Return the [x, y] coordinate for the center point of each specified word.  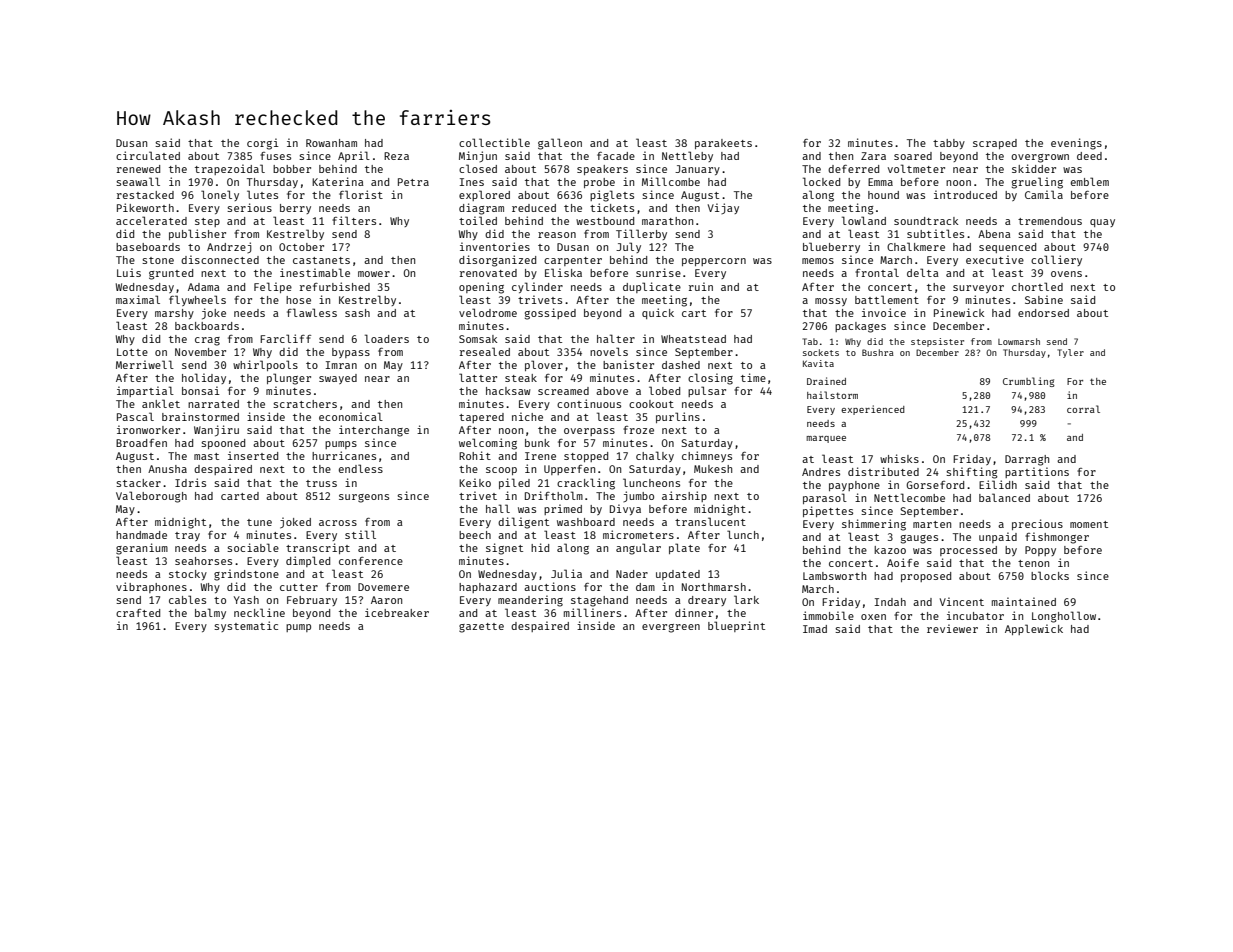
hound [883, 195]
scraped [995, 144]
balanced [1004, 497]
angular [638, 549]
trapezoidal [230, 169]
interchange [374, 431]
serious [249, 207]
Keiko [475, 482]
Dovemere [383, 587]
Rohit [475, 455]
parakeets [723, 144]
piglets [612, 196]
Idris [190, 482]
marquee [826, 439]
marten [932, 524]
